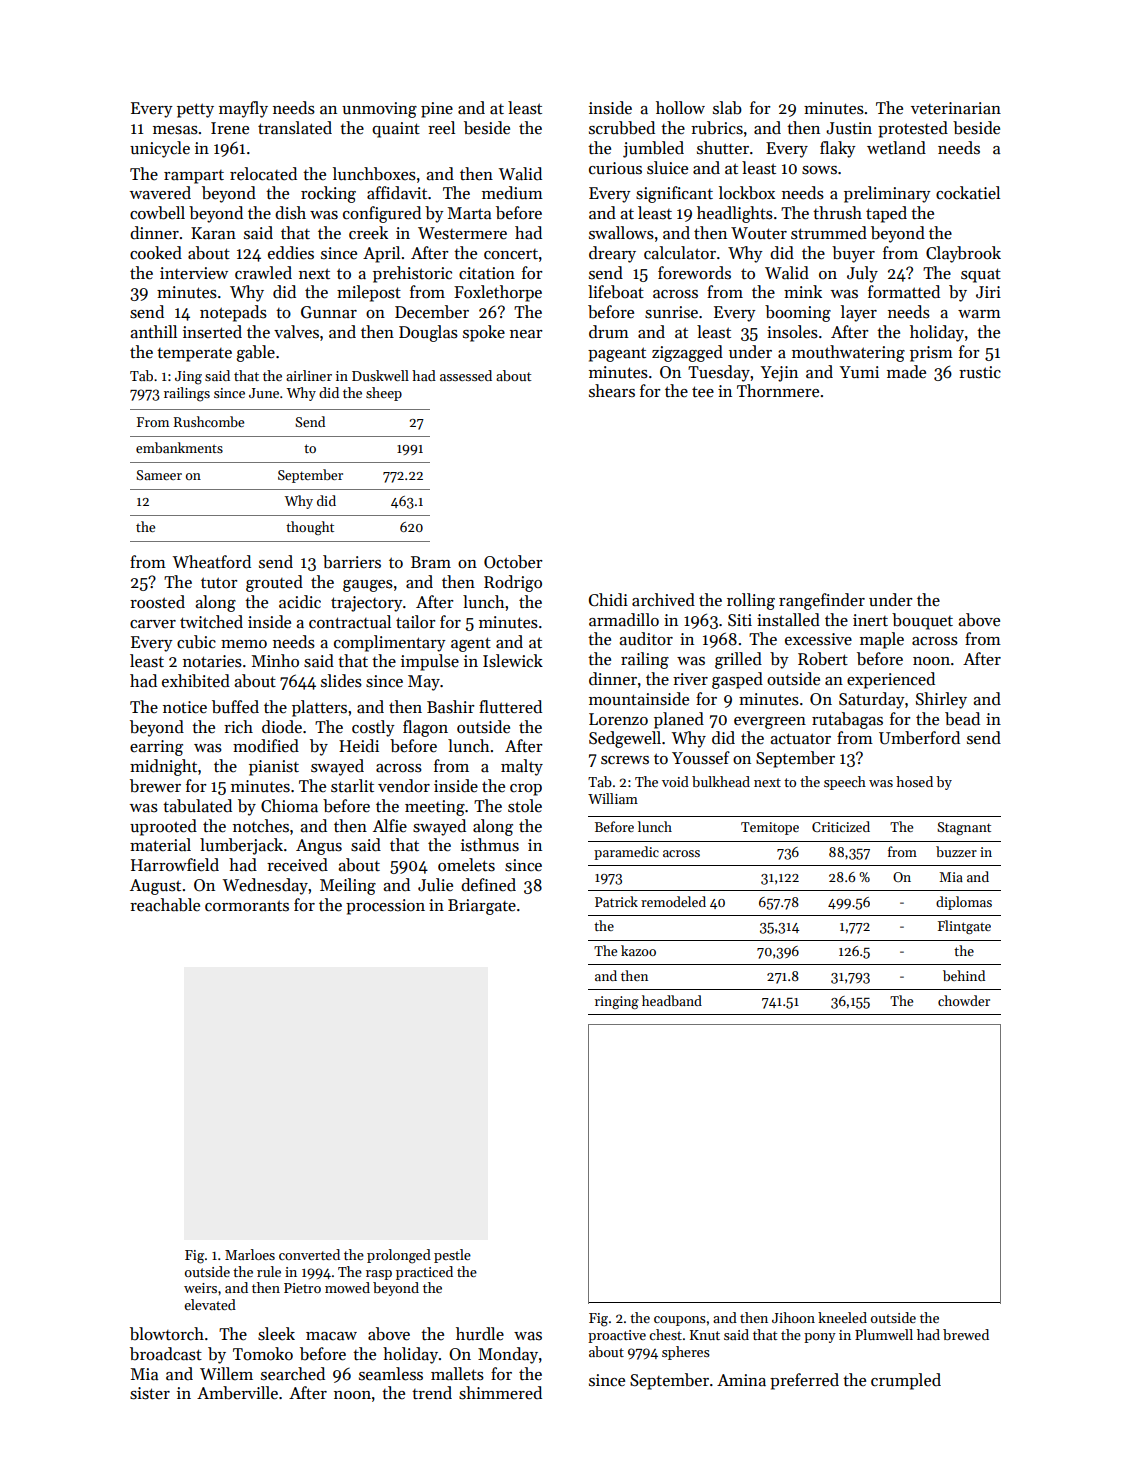  I want to click on mayfly, so click(243, 109).
